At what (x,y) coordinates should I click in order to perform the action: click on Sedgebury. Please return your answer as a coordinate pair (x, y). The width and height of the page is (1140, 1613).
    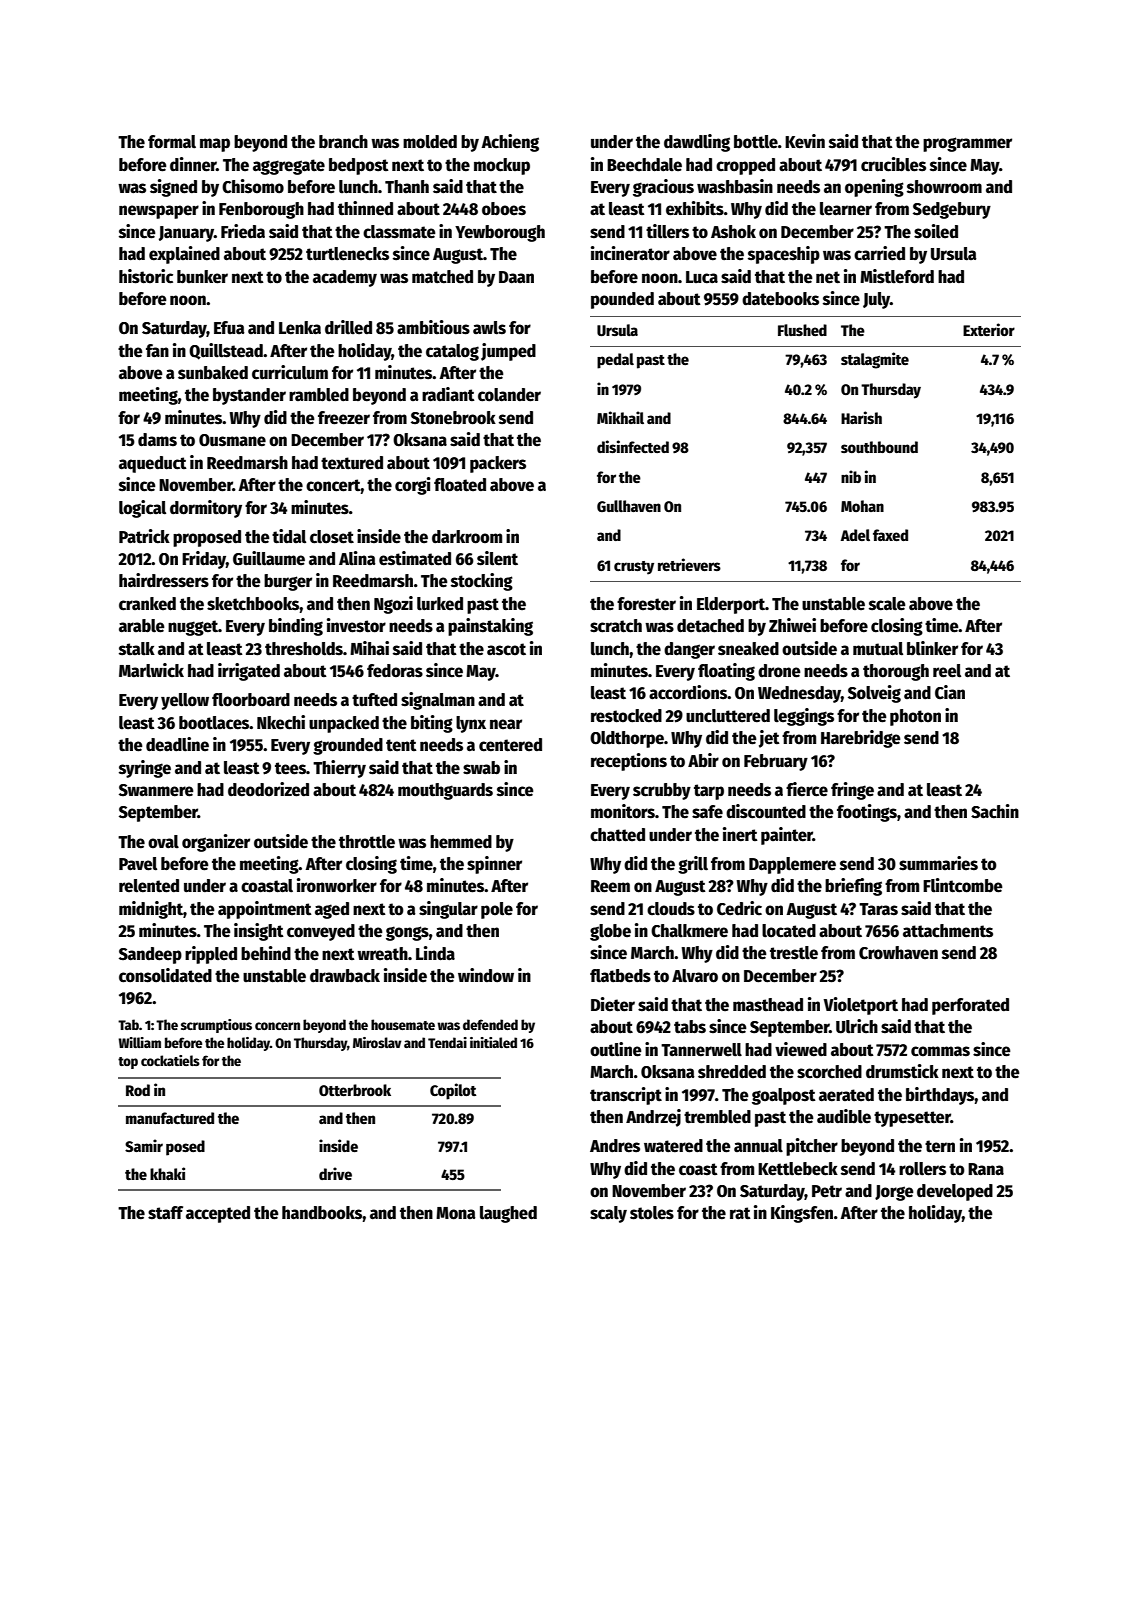
    Looking at the image, I should click on (952, 210).
